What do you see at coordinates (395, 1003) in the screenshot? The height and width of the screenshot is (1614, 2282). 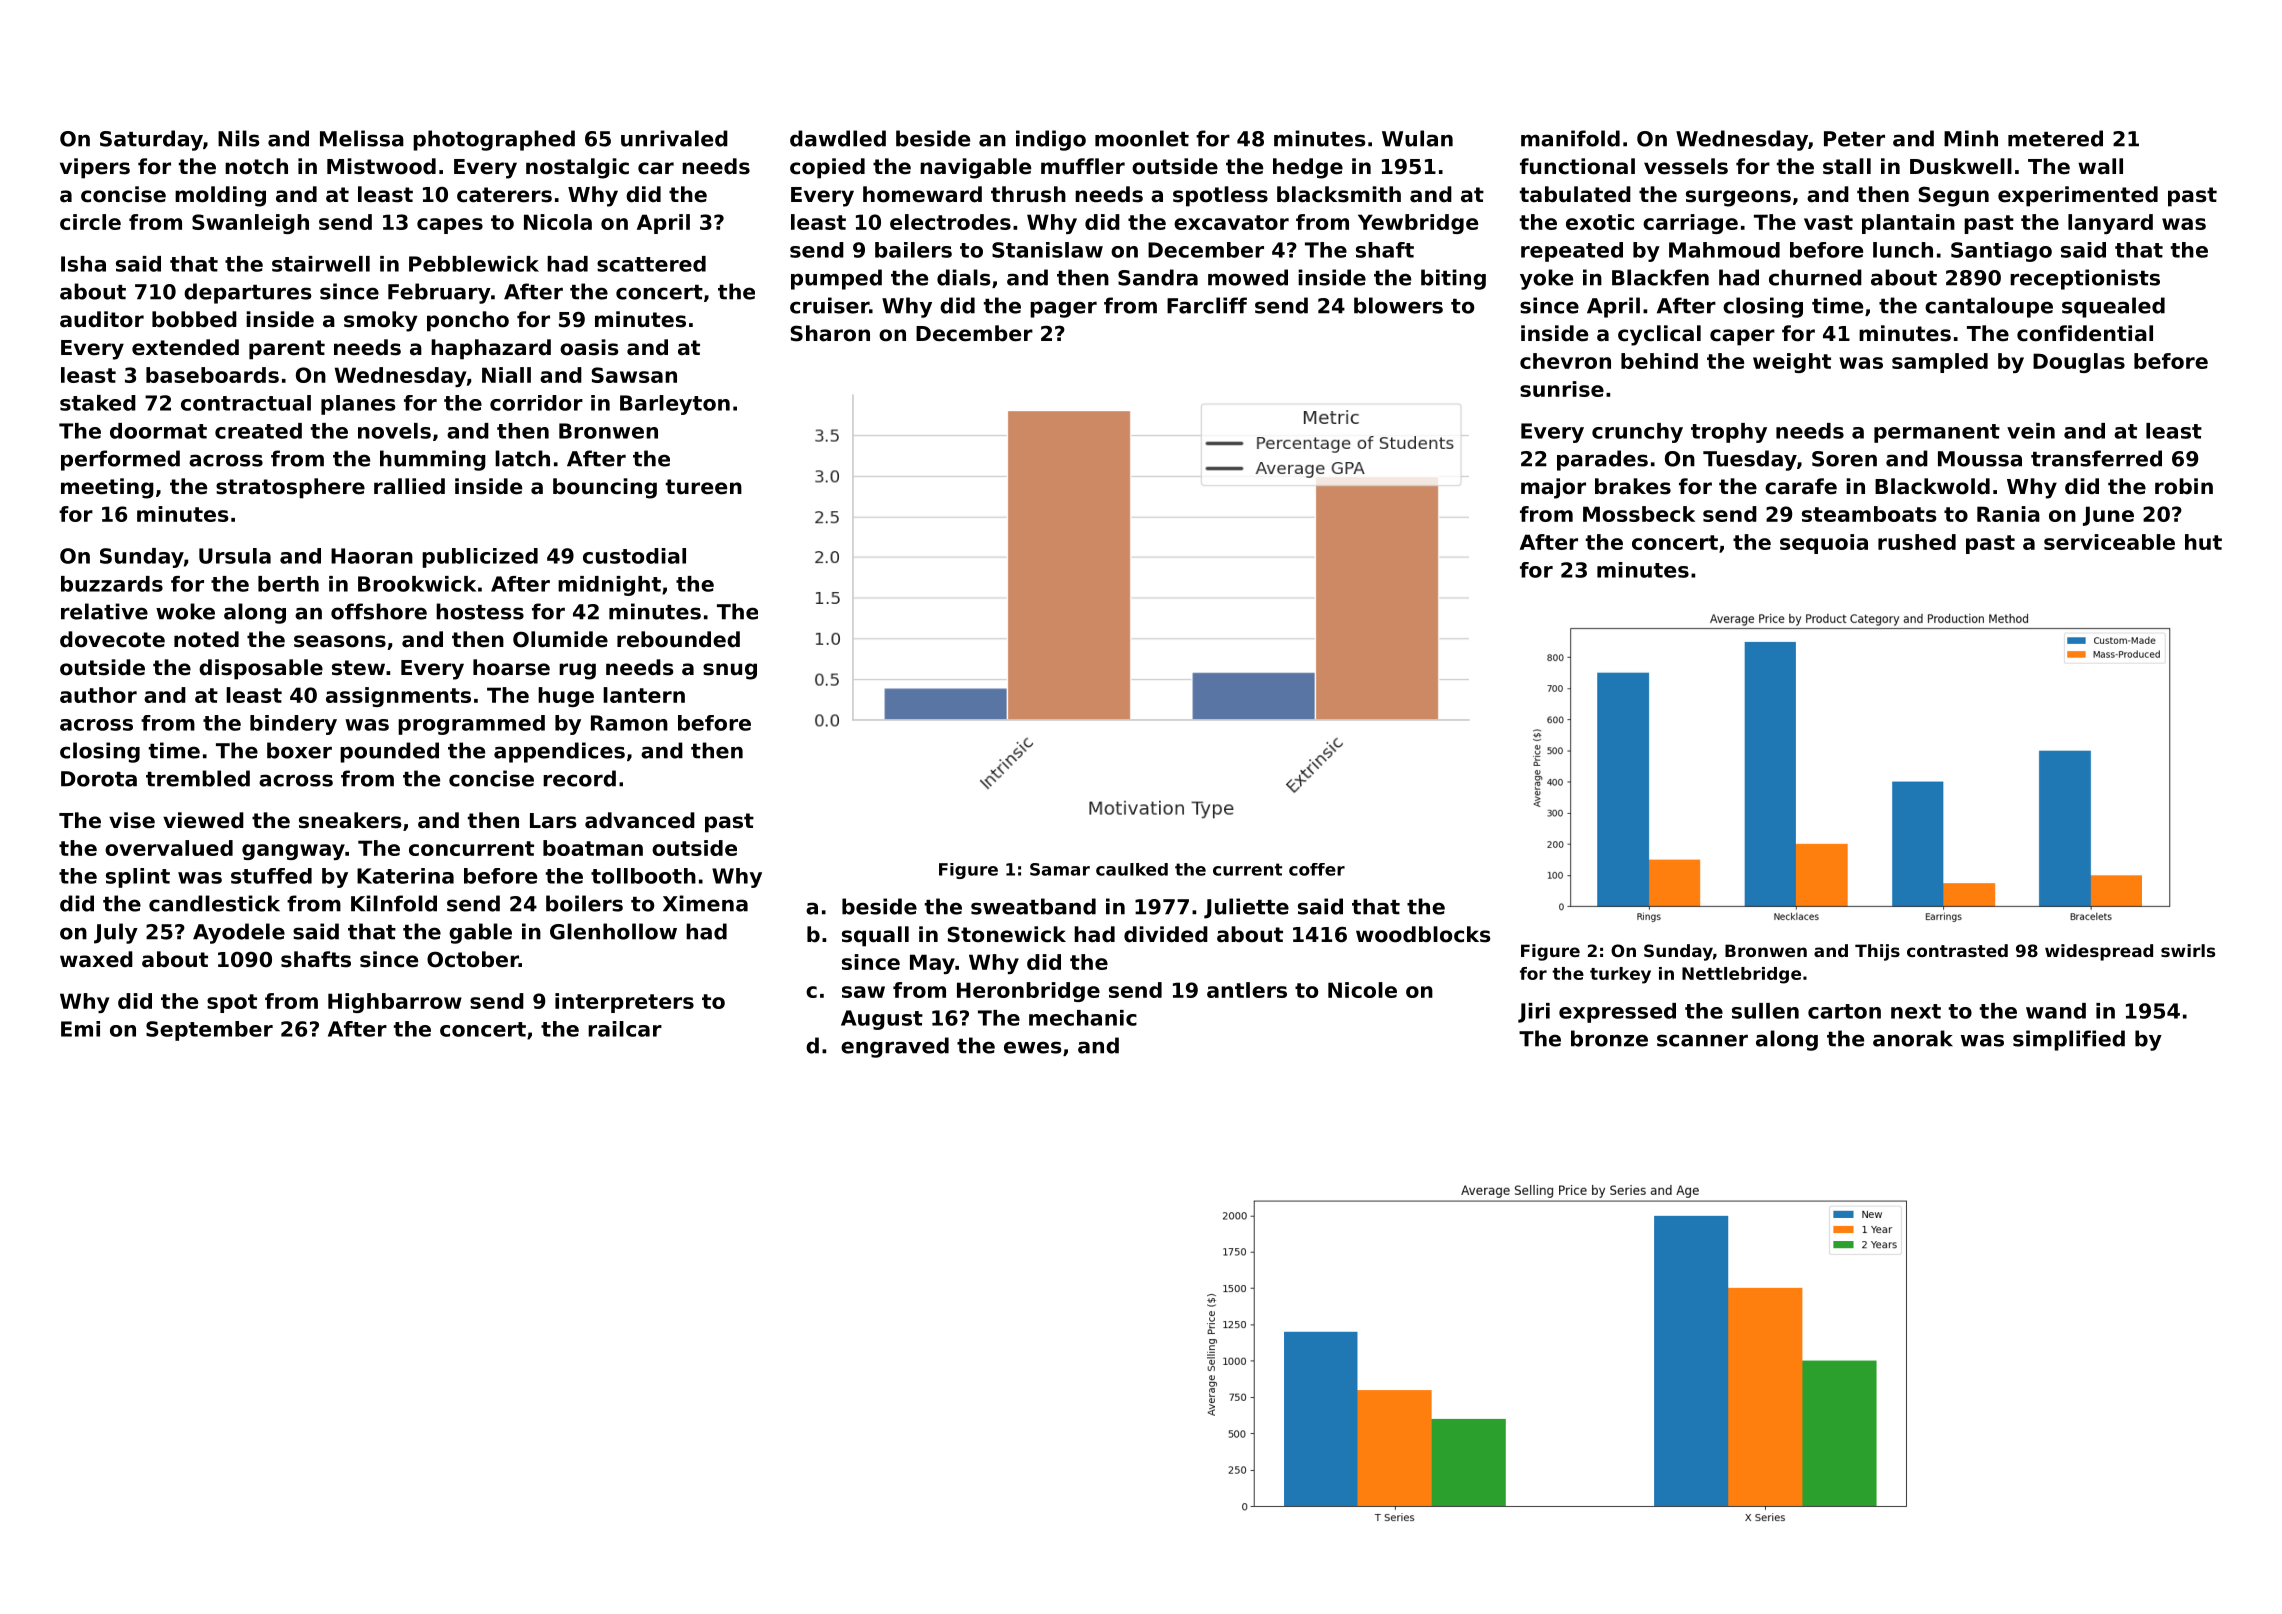 I see `Highbarrow` at bounding box center [395, 1003].
